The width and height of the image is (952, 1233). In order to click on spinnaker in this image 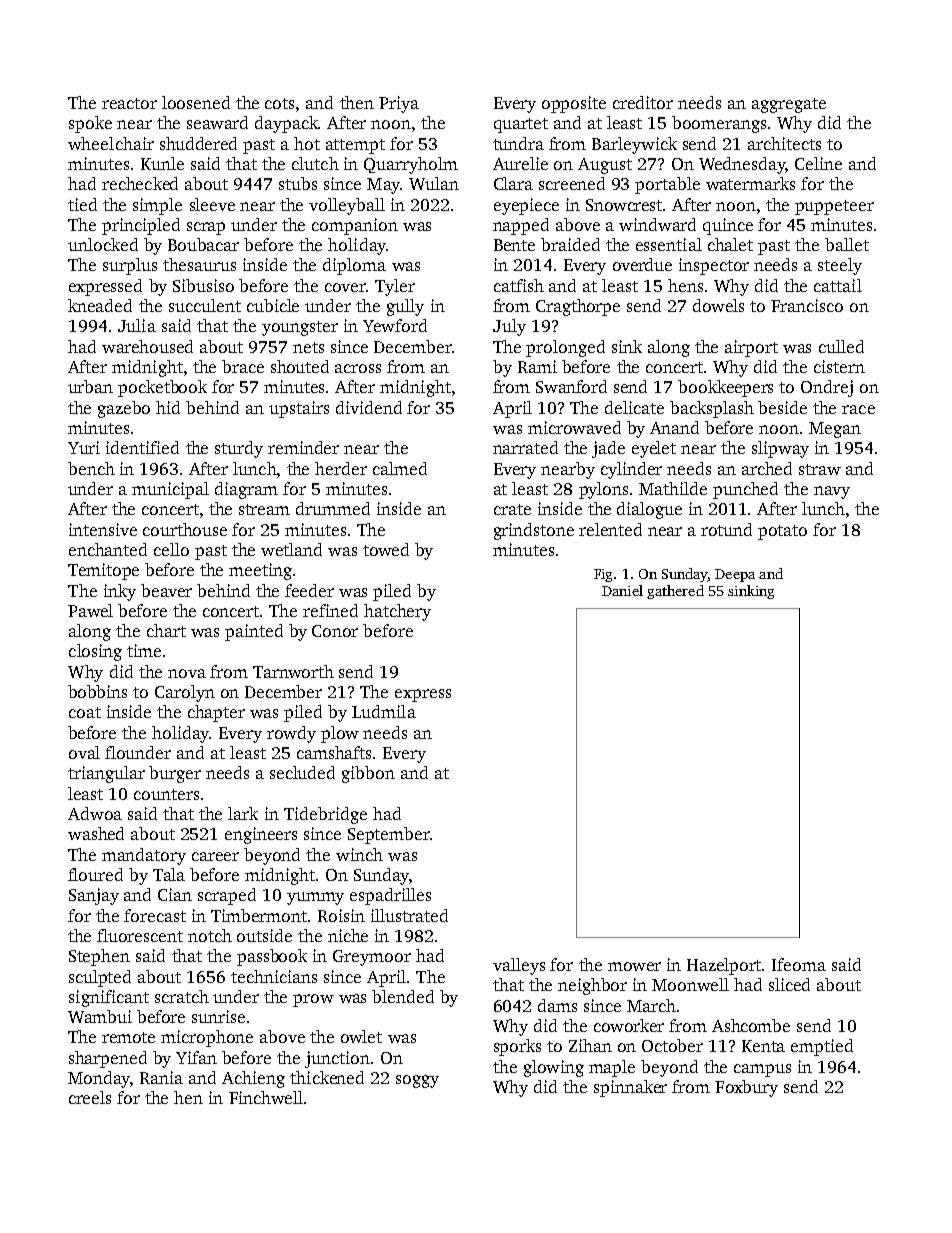, I will do `click(630, 1088)`.
